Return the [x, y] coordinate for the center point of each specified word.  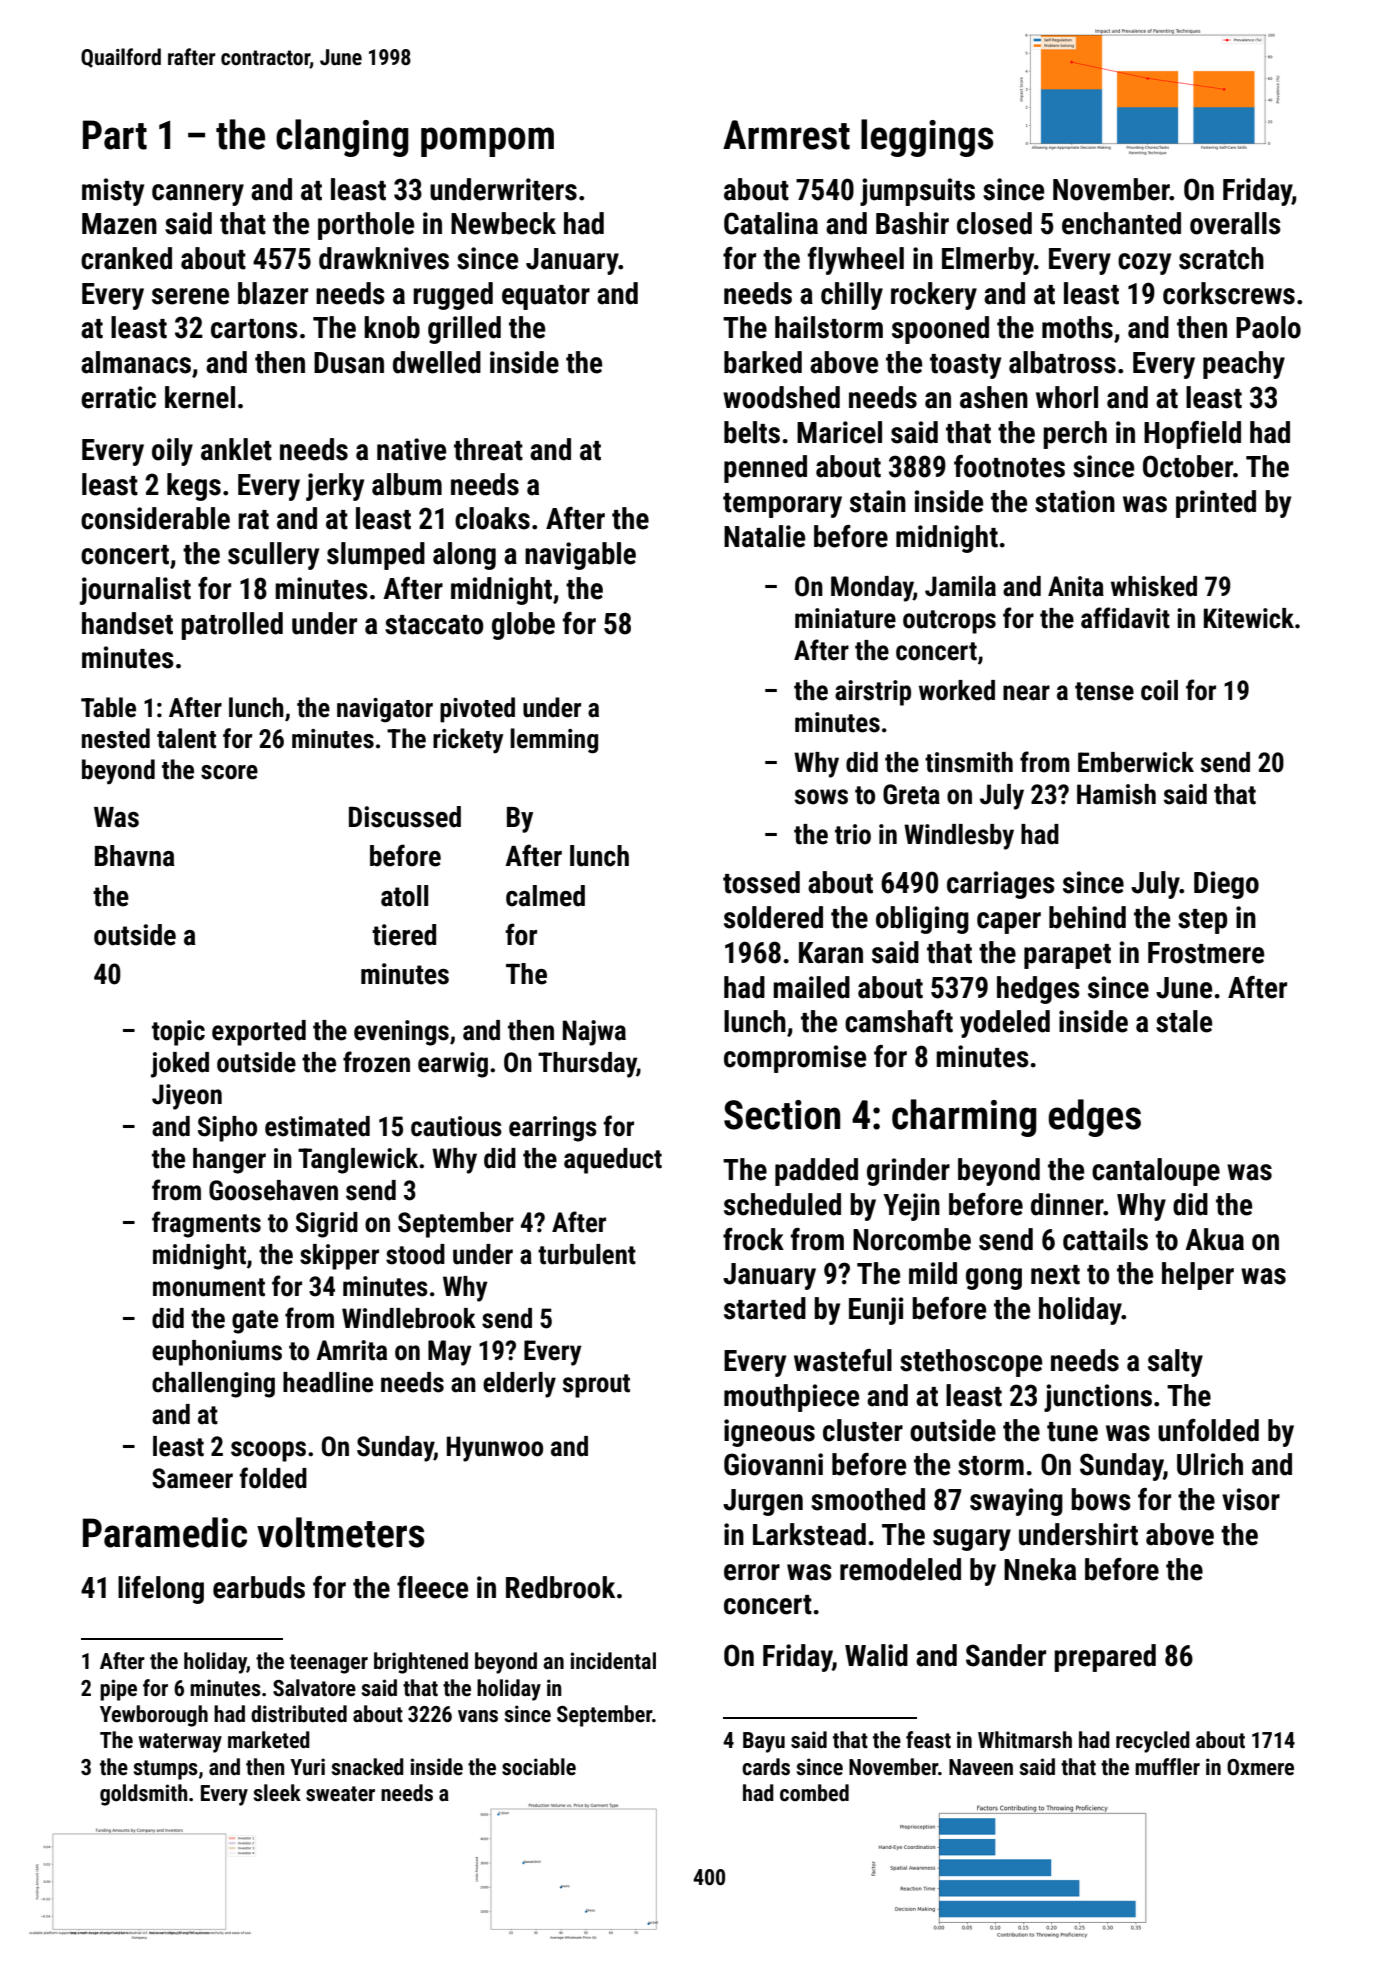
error [752, 1572]
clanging [342, 138]
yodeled [1005, 1024]
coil [1159, 690]
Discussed [405, 817]
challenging [213, 1385]
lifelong [161, 1590]
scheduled [782, 1204]
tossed [761, 882]
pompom [487, 142]
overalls [1235, 223]
